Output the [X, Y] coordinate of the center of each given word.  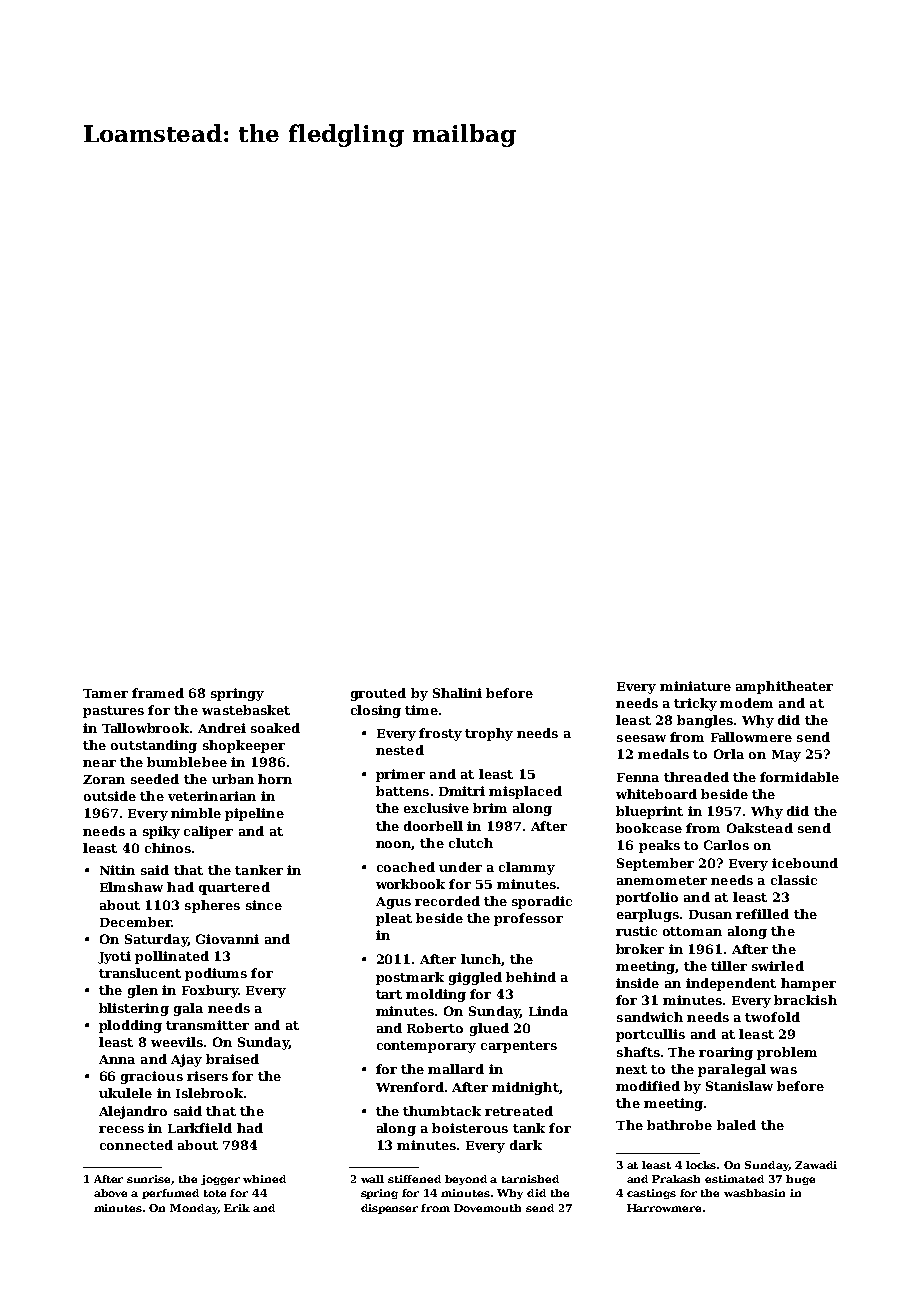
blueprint [649, 812]
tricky [695, 704]
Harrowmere [664, 1208]
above [110, 1193]
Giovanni [227, 939]
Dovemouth [487, 1208]
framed [158, 693]
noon [393, 844]
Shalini [457, 693]
